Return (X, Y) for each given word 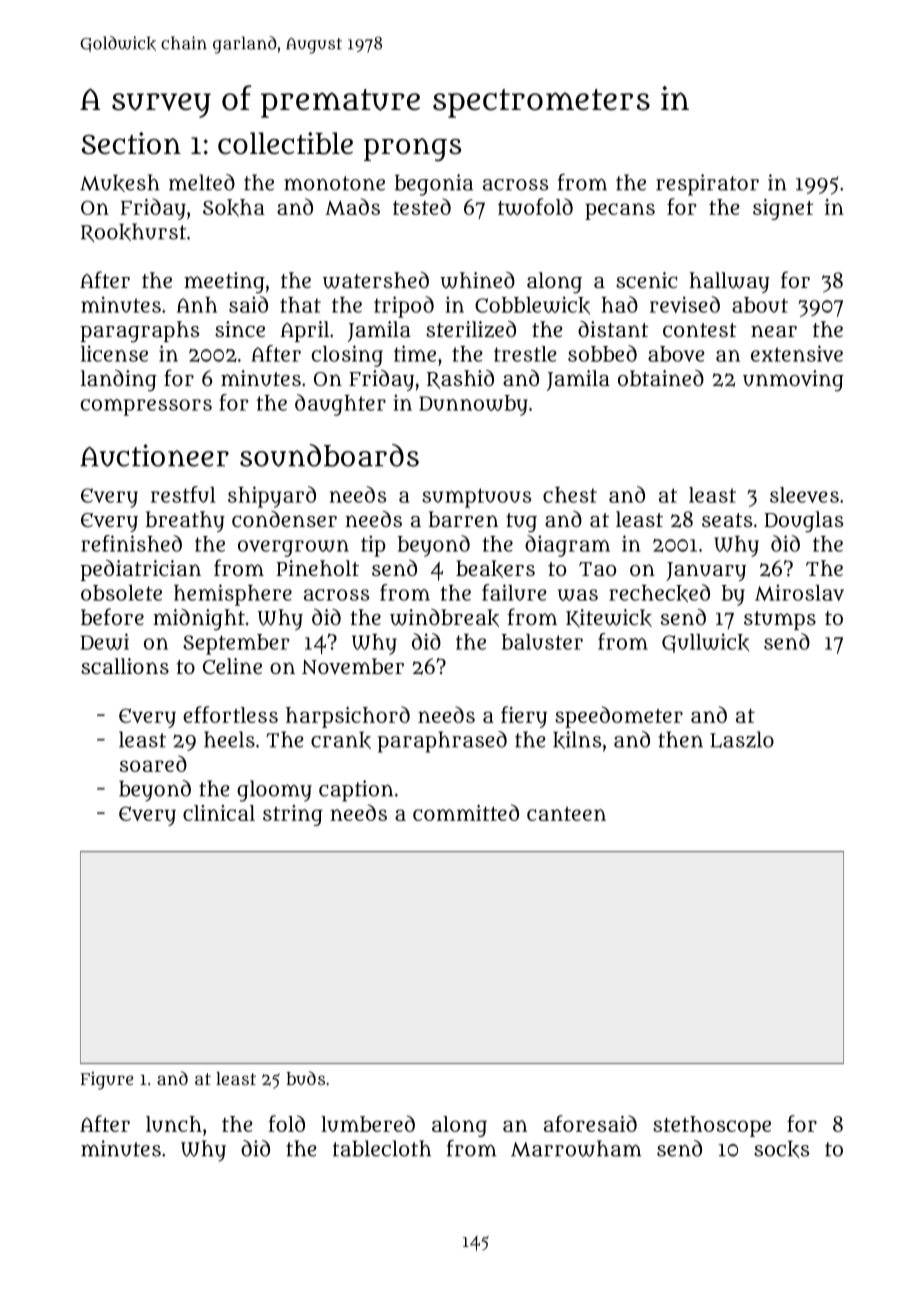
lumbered (368, 1123)
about (760, 305)
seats (727, 520)
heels (229, 739)
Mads (352, 206)
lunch (174, 1124)
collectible (285, 143)
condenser (284, 519)
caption (356, 791)
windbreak (444, 618)
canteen (566, 814)
